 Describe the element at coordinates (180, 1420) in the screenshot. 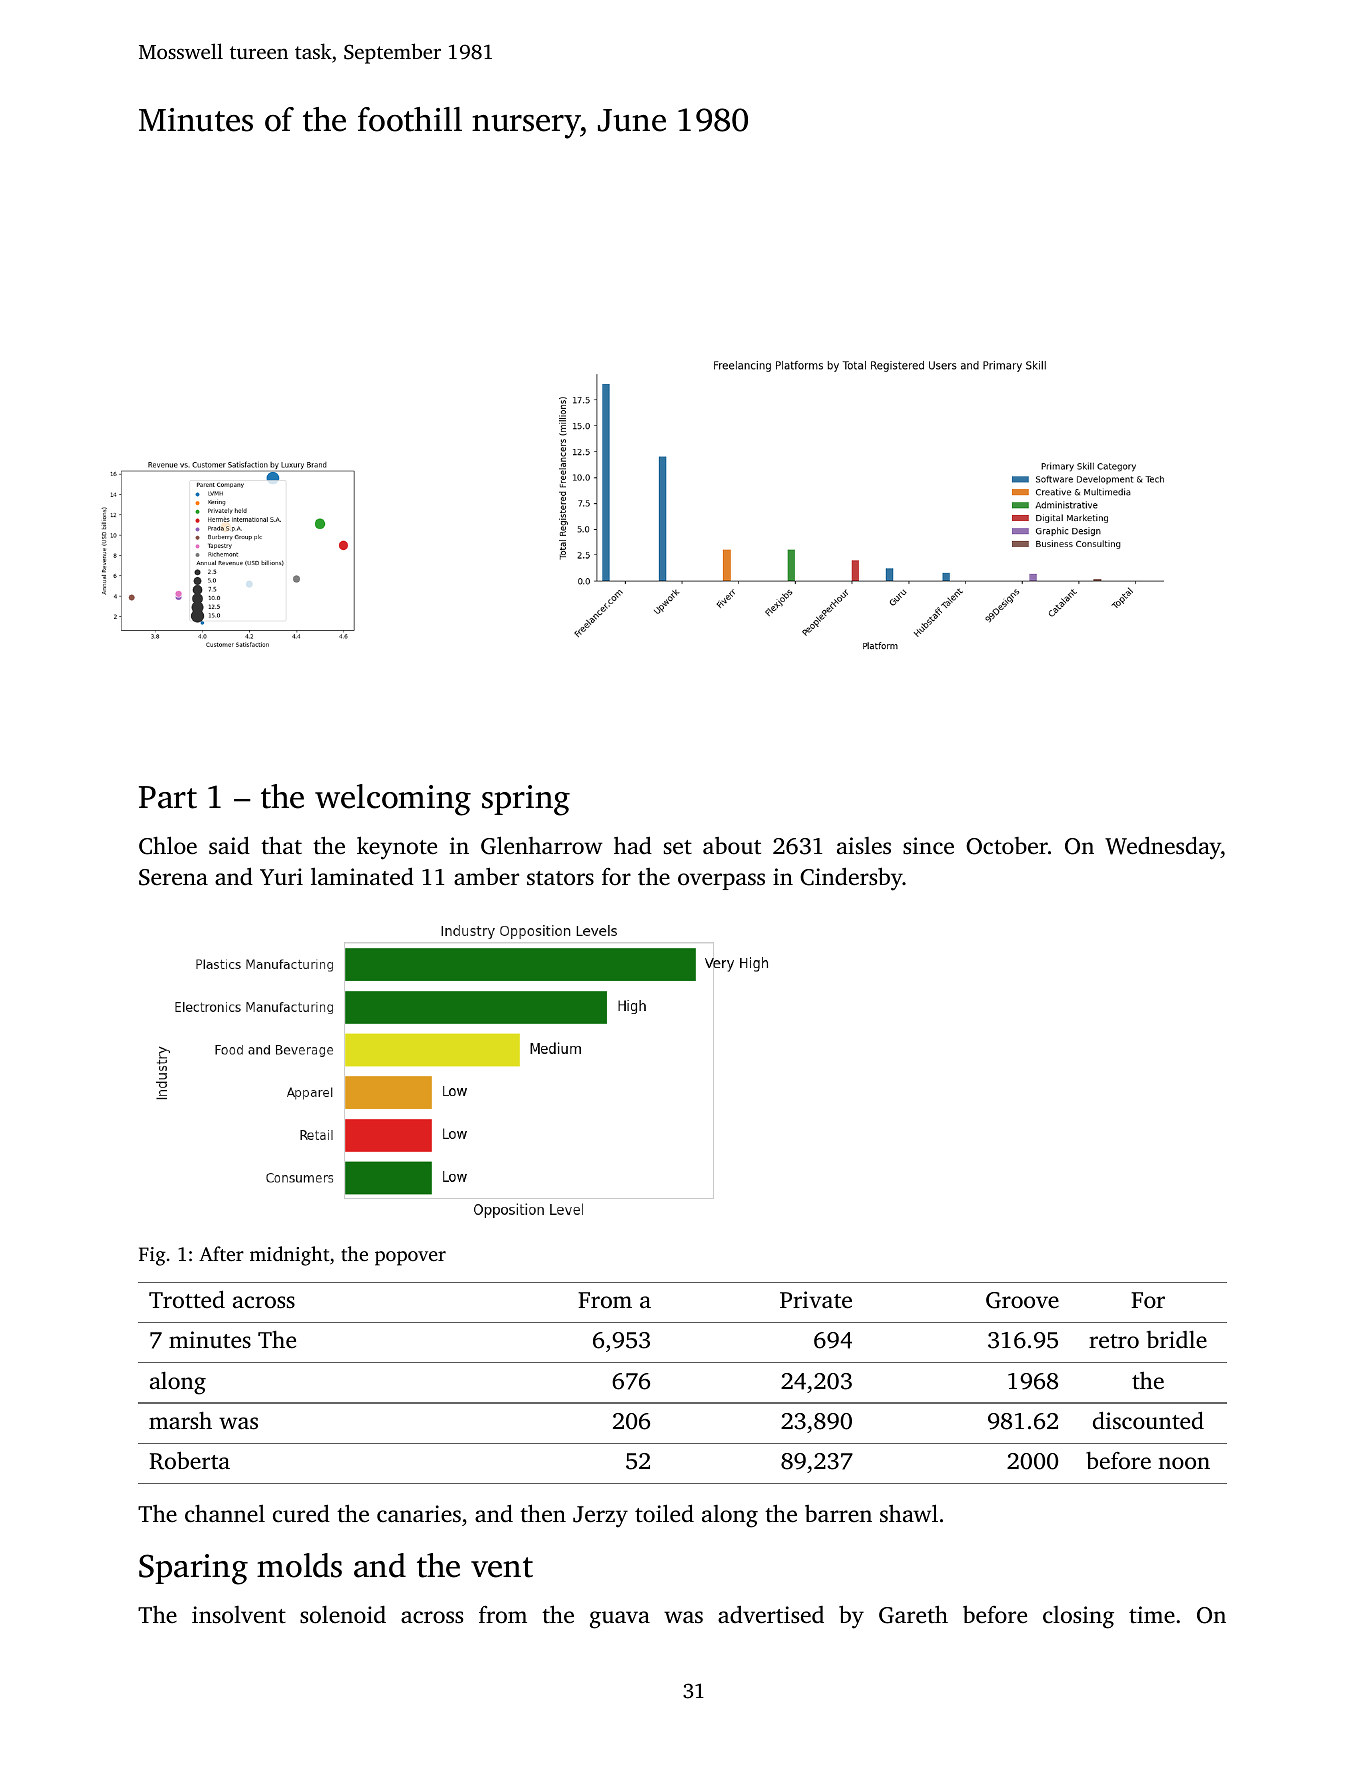

I see `marsh` at that location.
